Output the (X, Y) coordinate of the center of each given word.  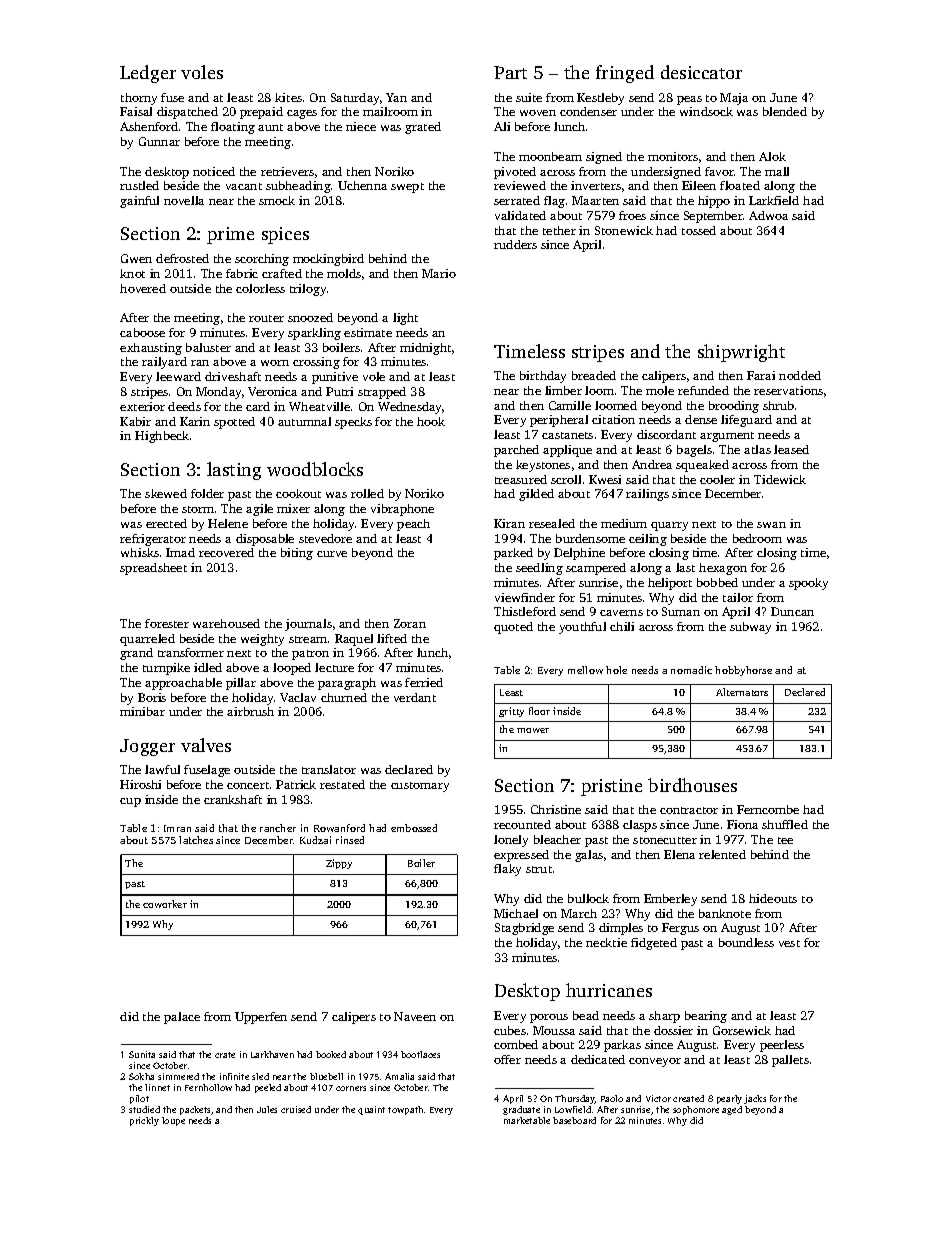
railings (647, 495)
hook (431, 421)
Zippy (339, 864)
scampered (596, 569)
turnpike (166, 669)
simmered (178, 1076)
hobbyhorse (743, 671)
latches (196, 840)
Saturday (355, 99)
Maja (734, 99)
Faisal (136, 111)
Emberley (670, 900)
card (258, 406)
